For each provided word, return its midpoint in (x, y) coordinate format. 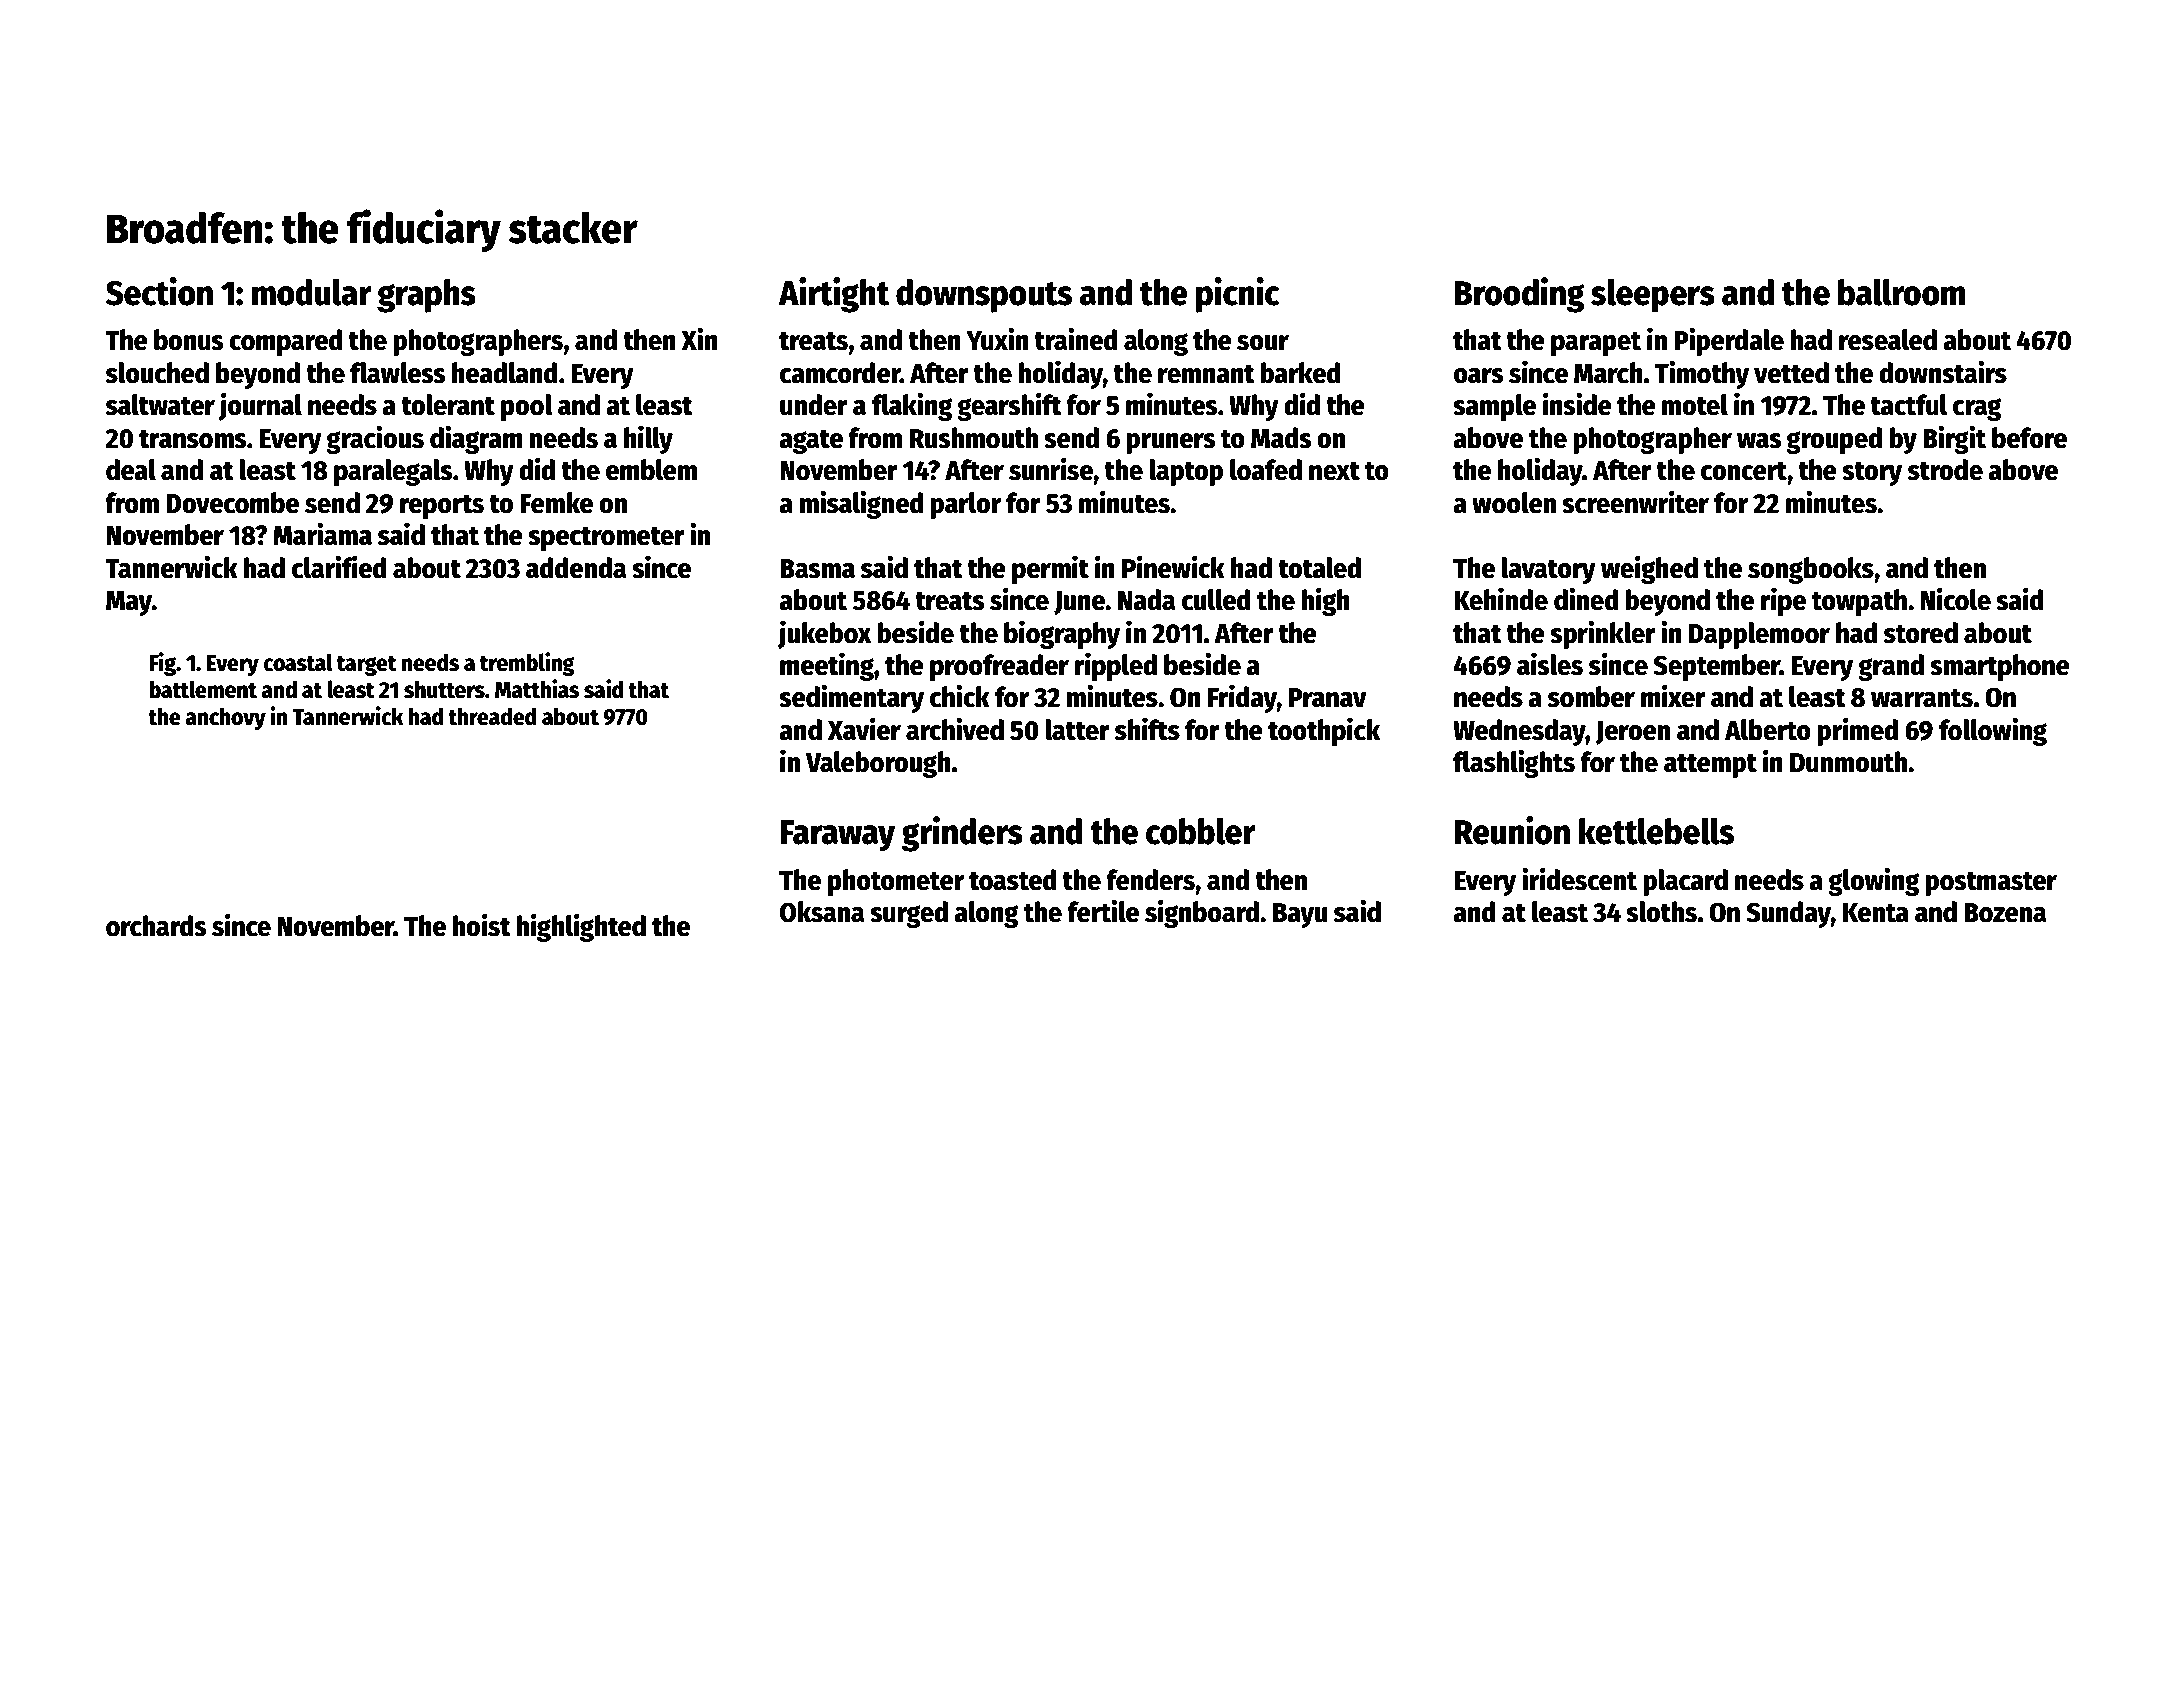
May (129, 603)
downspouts (984, 296)
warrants (1922, 698)
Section (159, 291)
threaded (492, 716)
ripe (1783, 601)
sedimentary (851, 698)
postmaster (1991, 884)
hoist (482, 925)
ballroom (1901, 292)
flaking (912, 406)
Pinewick (1173, 567)
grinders (962, 834)
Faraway (838, 836)
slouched (157, 373)
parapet (1596, 344)
